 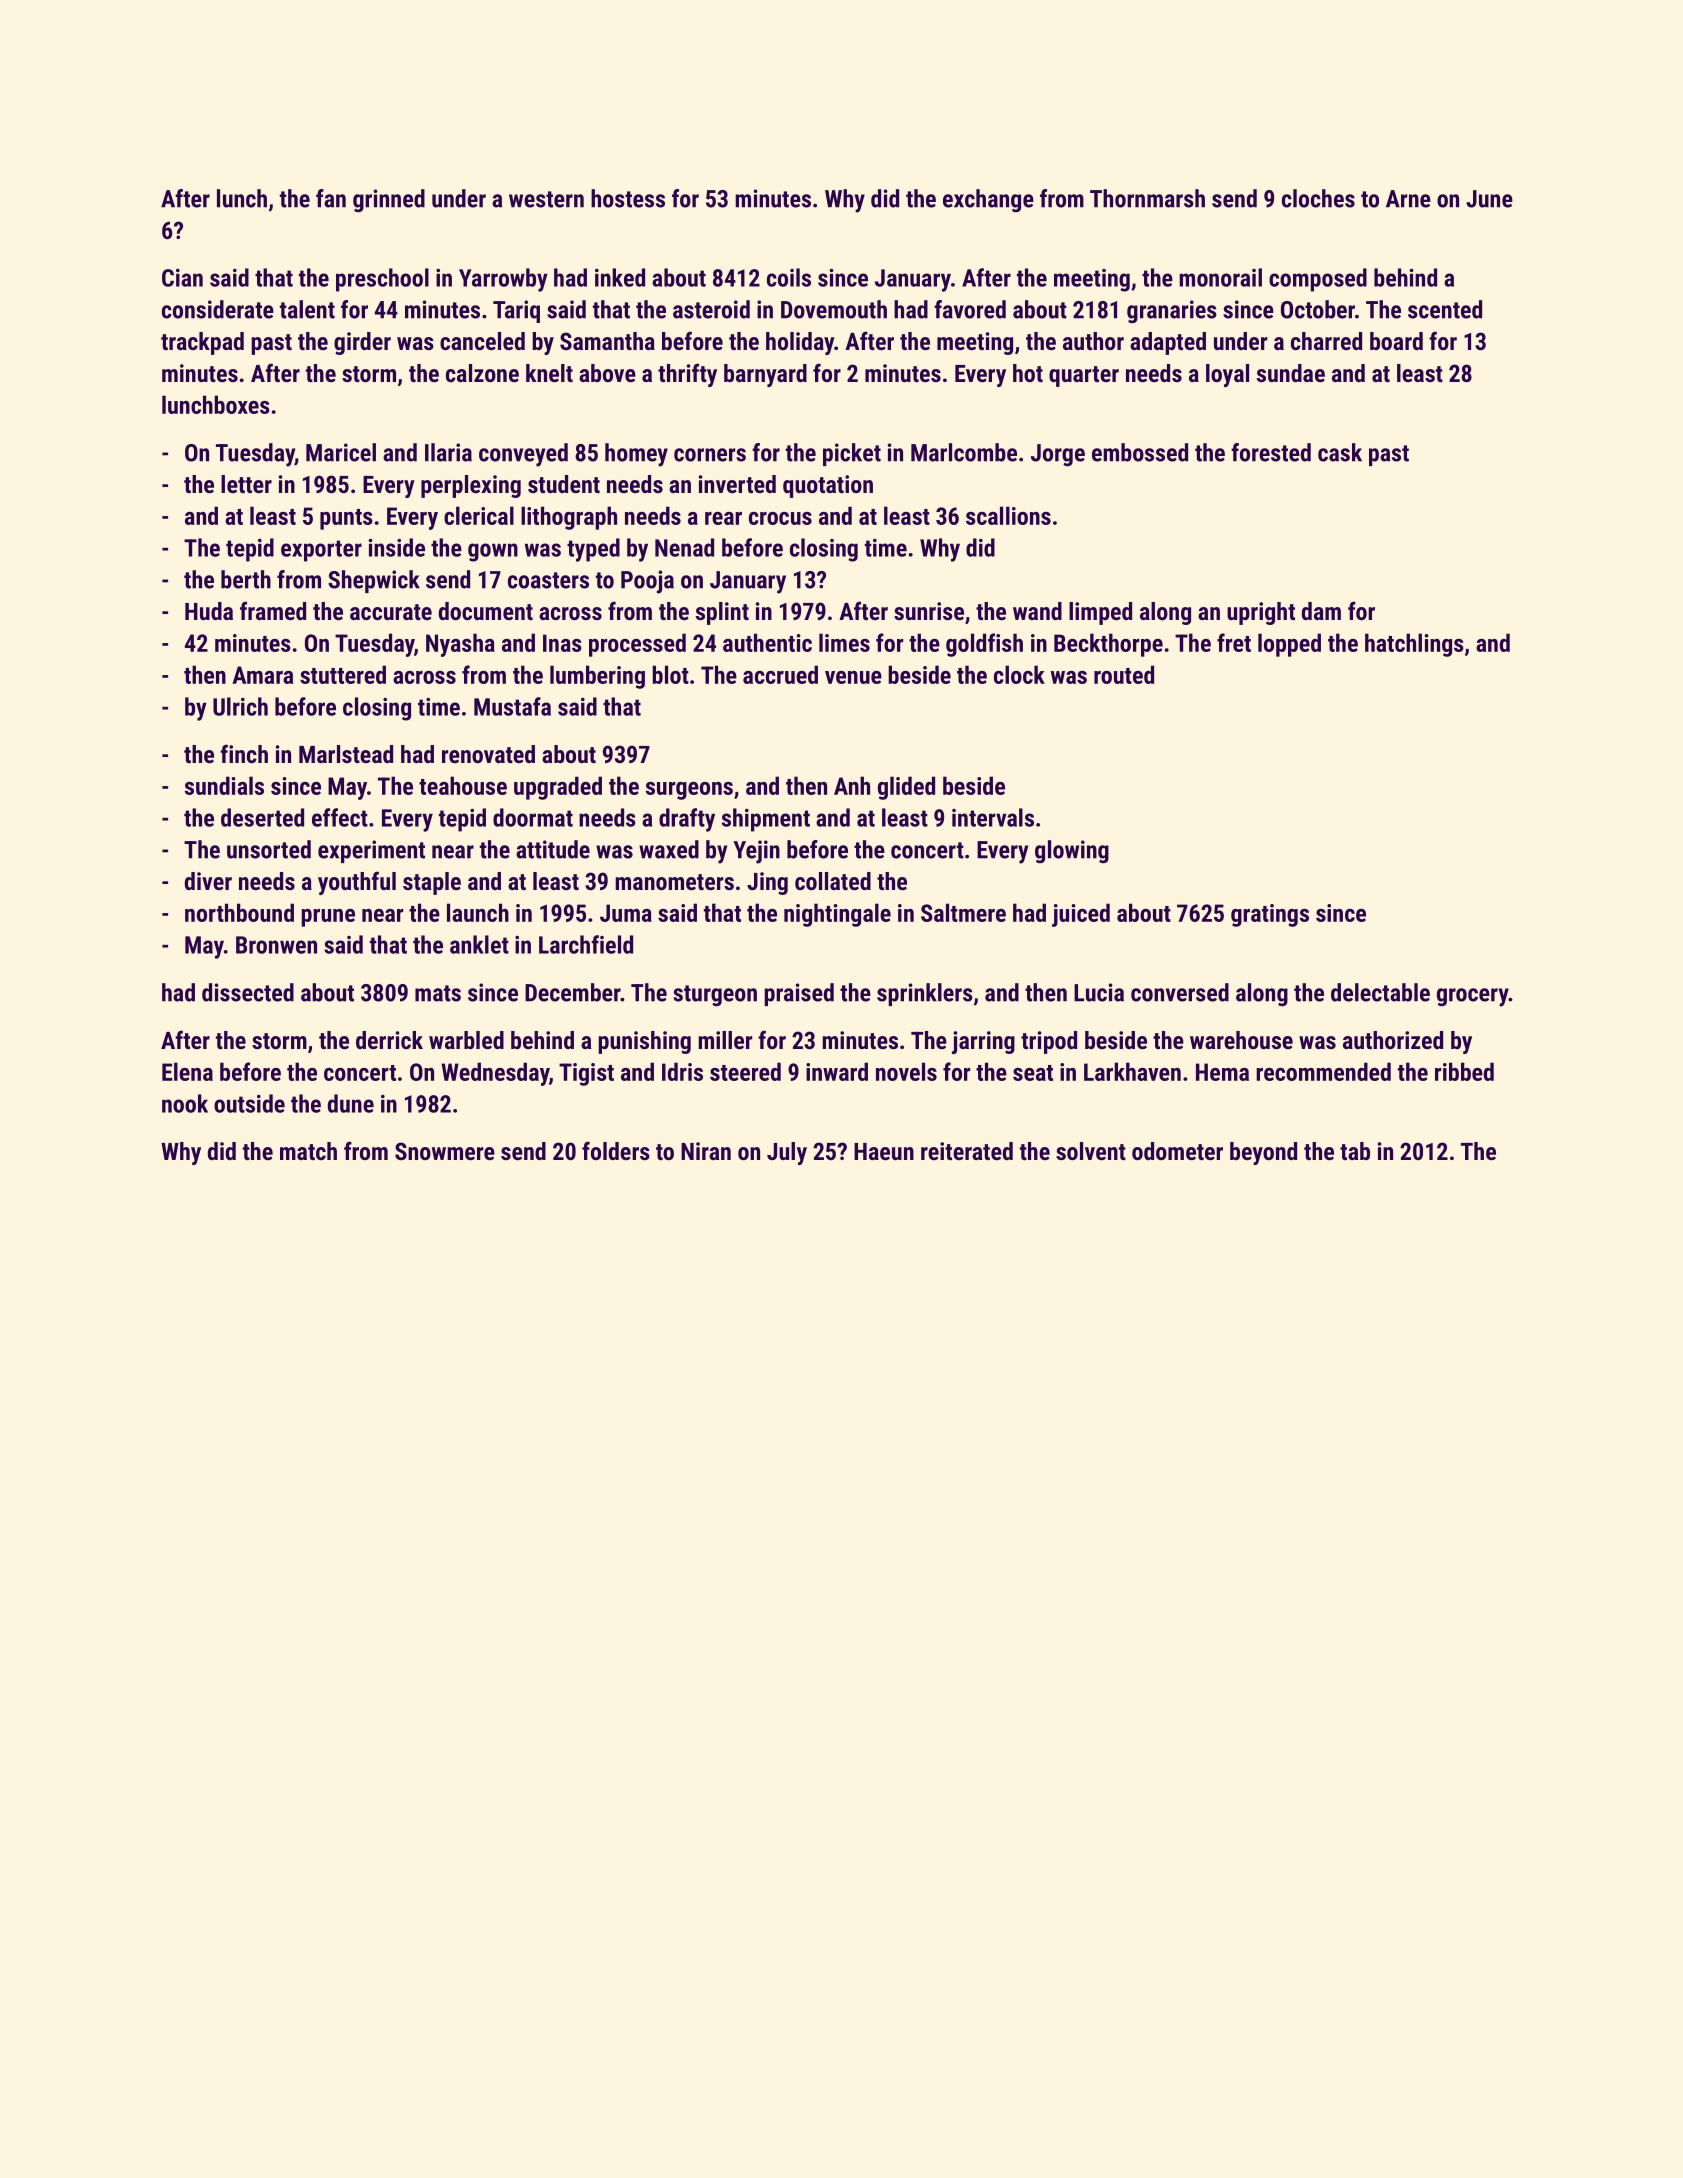 I want to click on hatchlings, so click(x=1414, y=645).
